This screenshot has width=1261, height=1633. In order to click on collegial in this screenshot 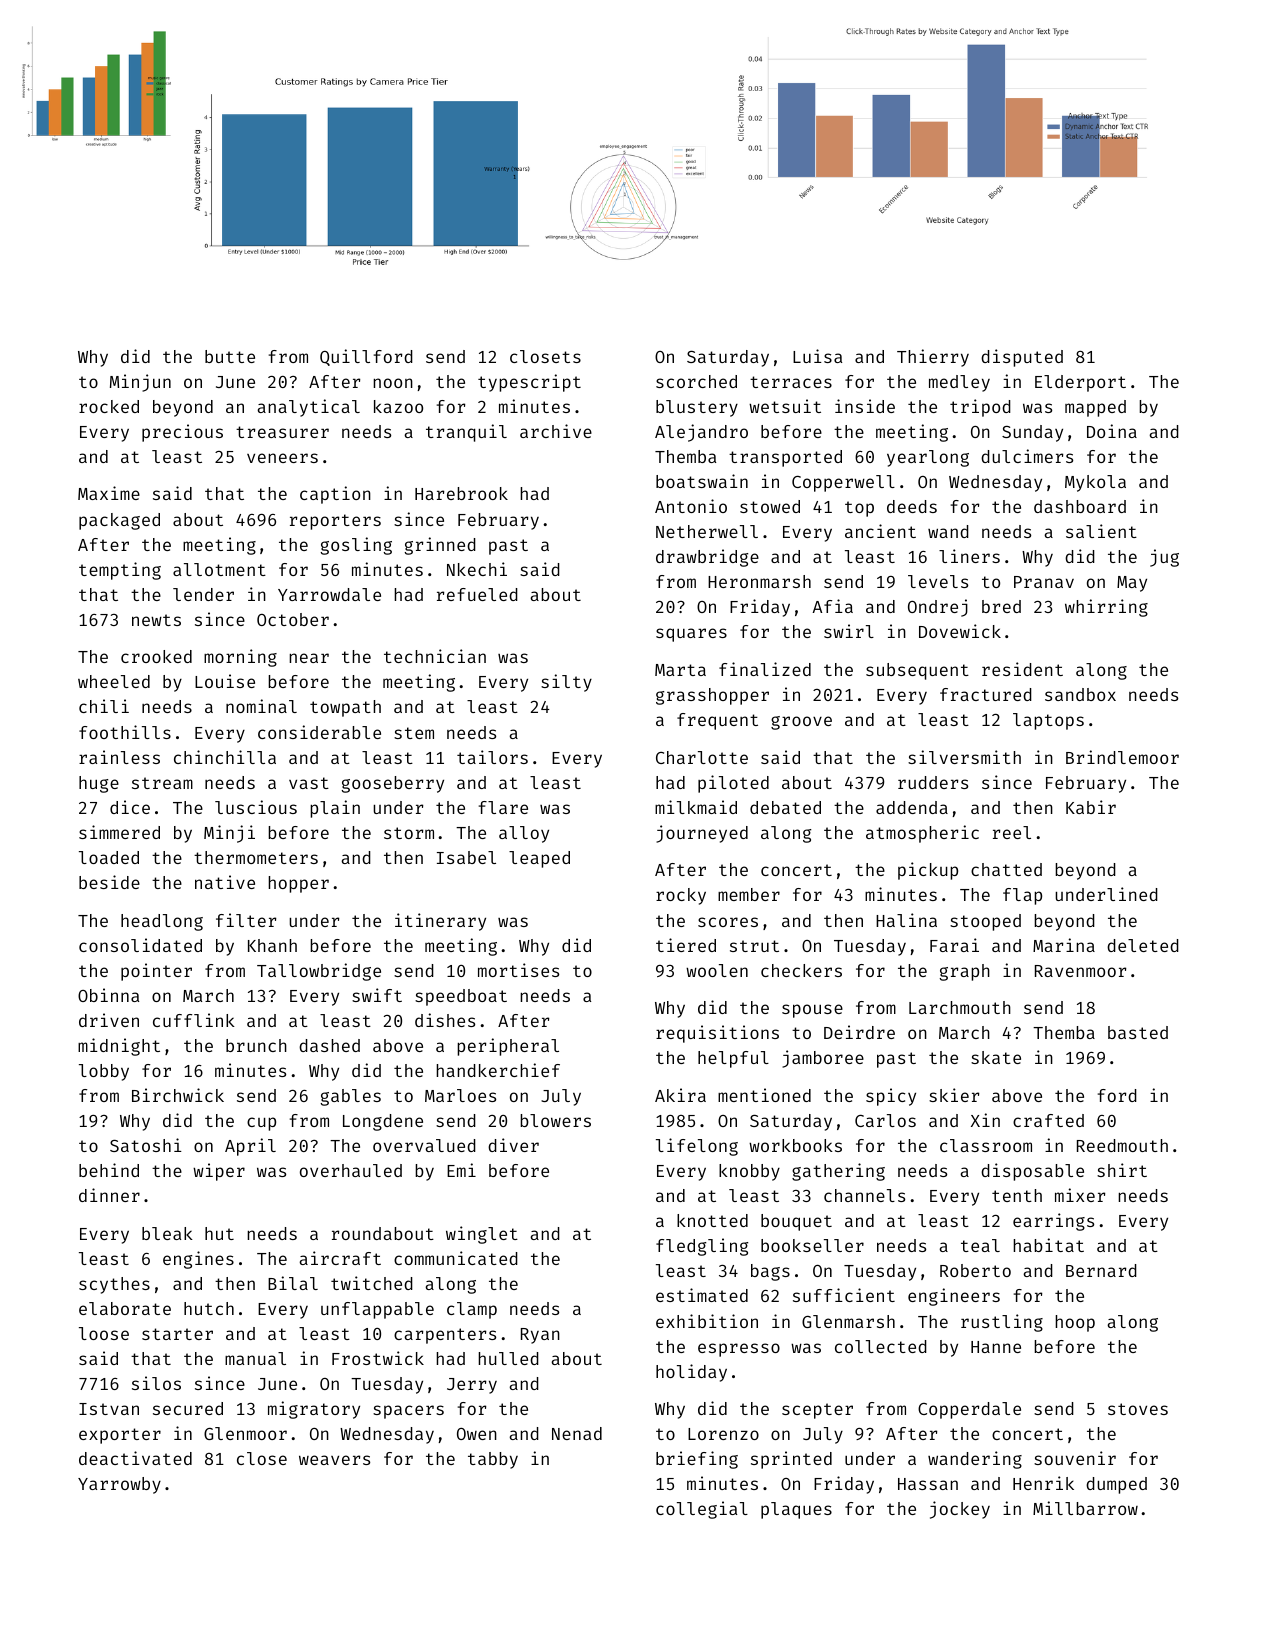, I will do `click(702, 1510)`.
